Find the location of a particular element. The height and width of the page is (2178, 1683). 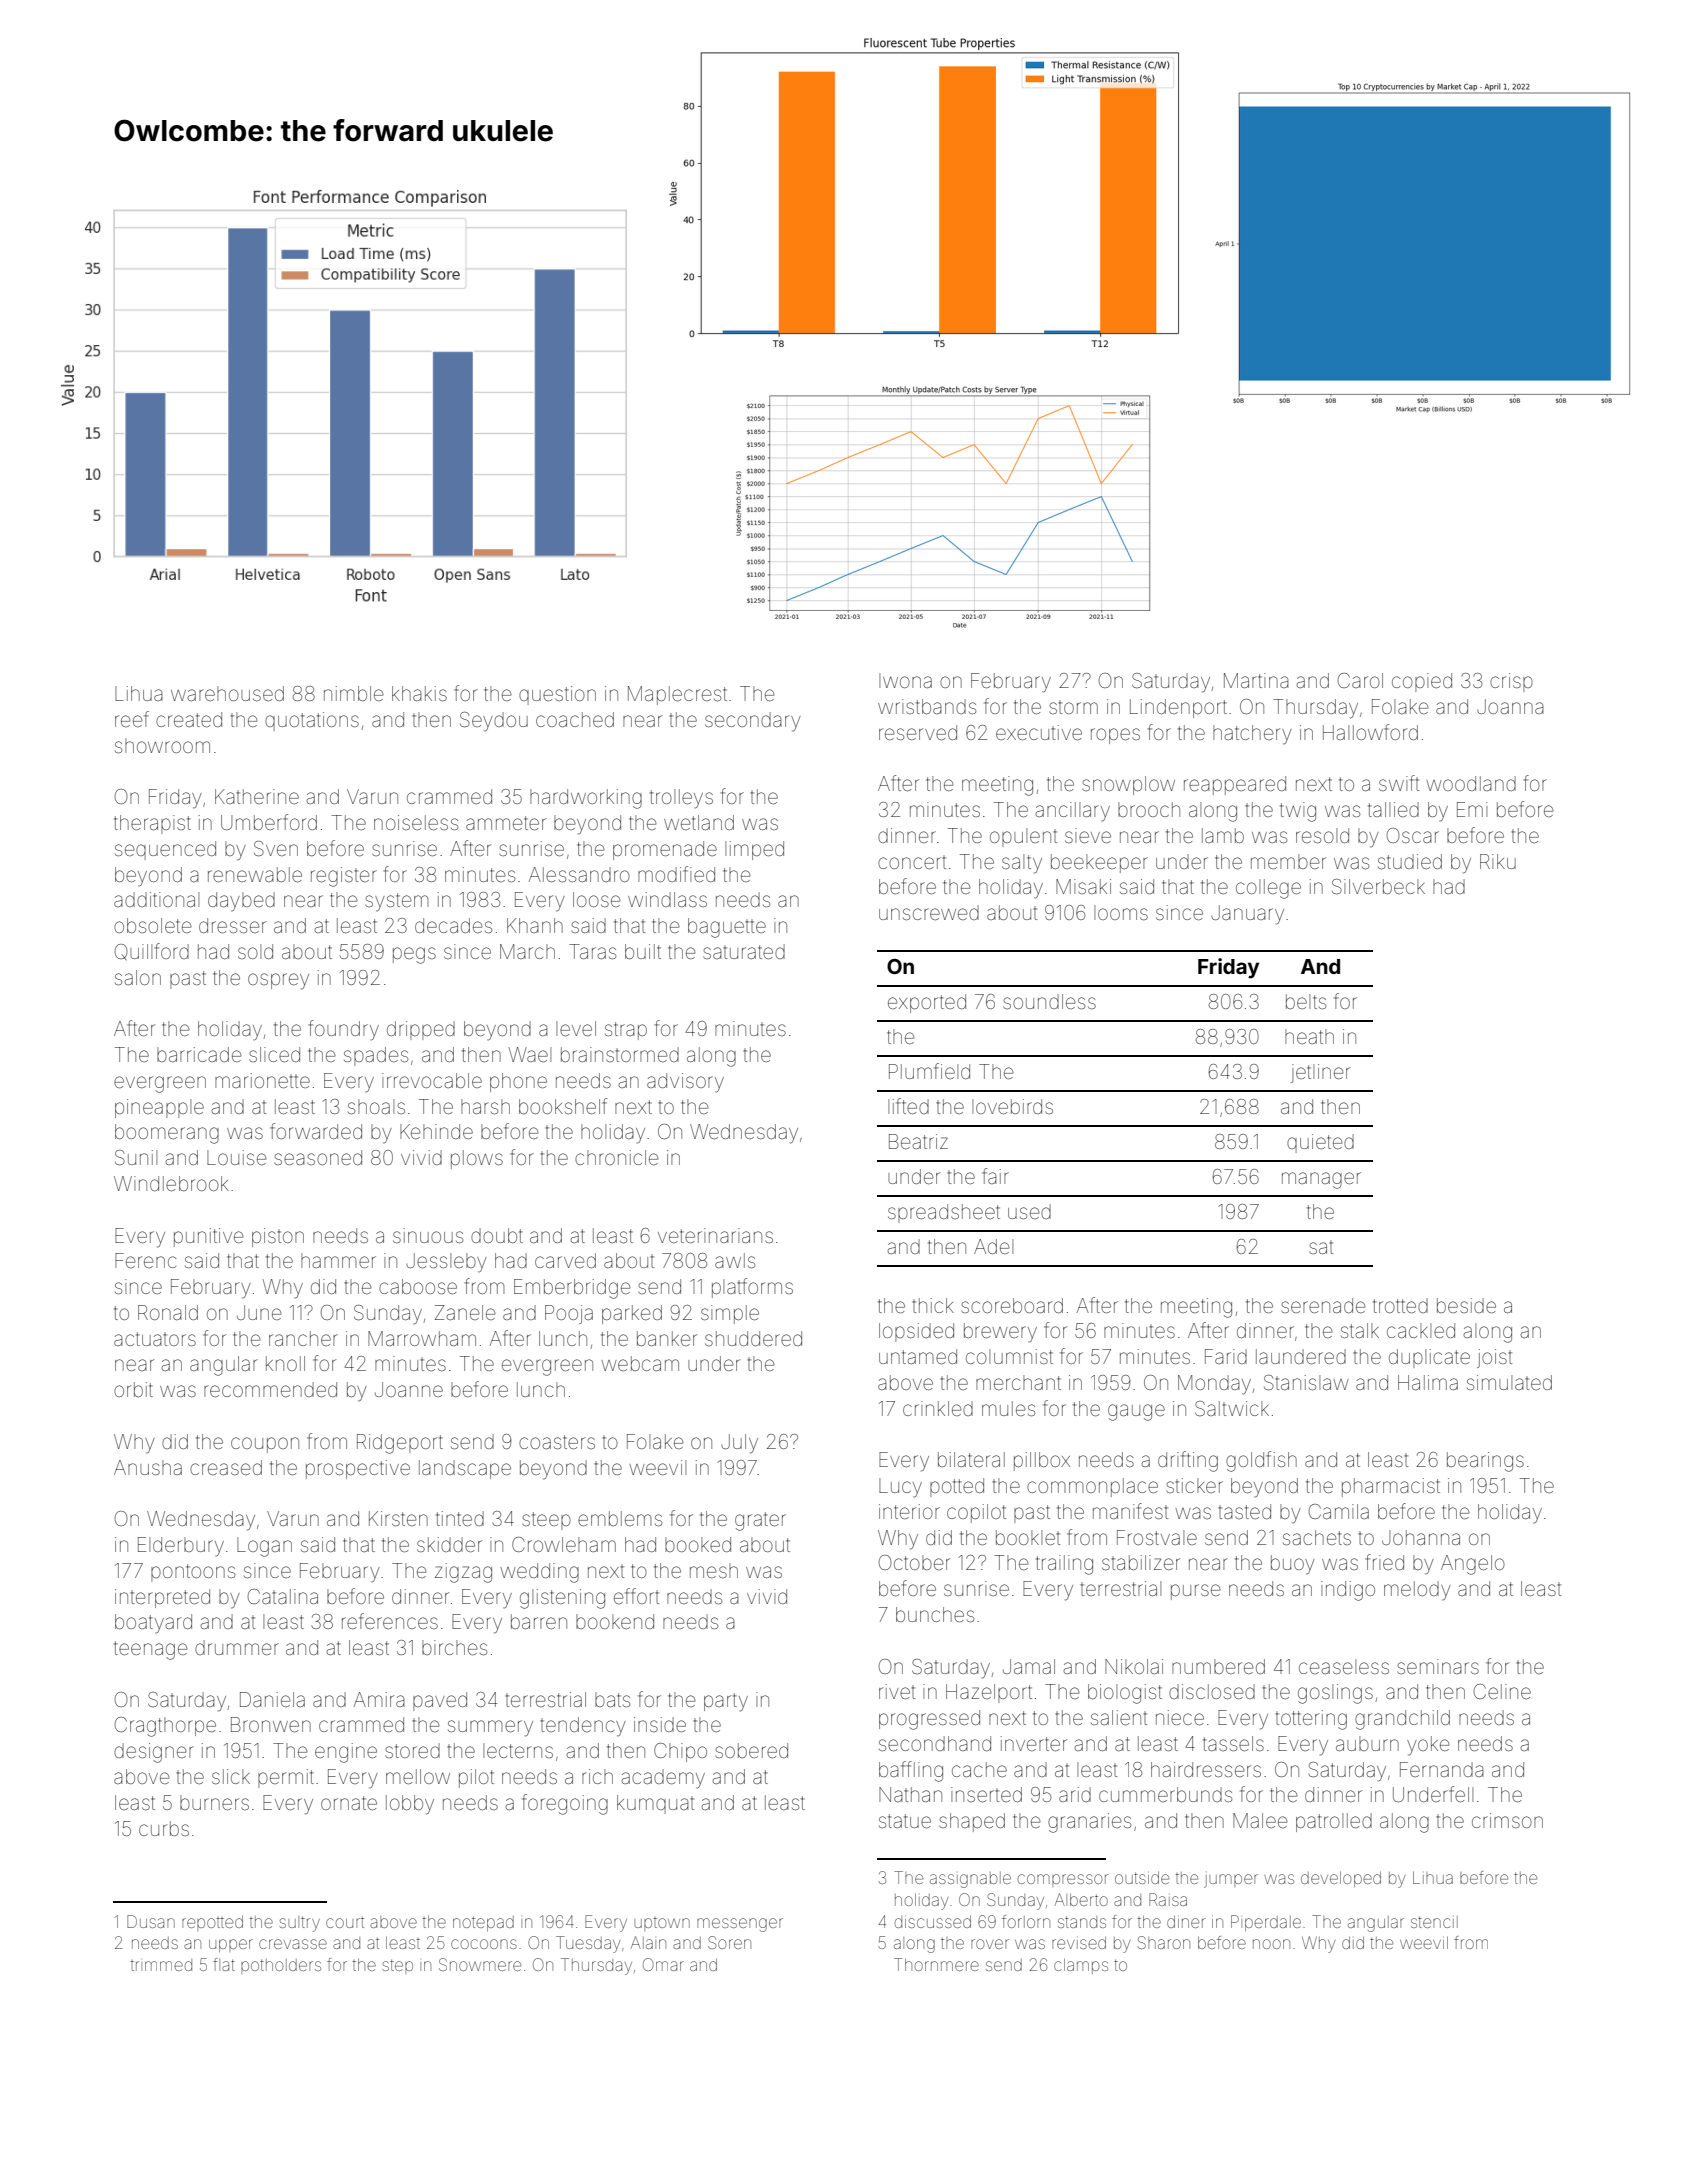

Angelo is located at coordinates (1473, 1565).
